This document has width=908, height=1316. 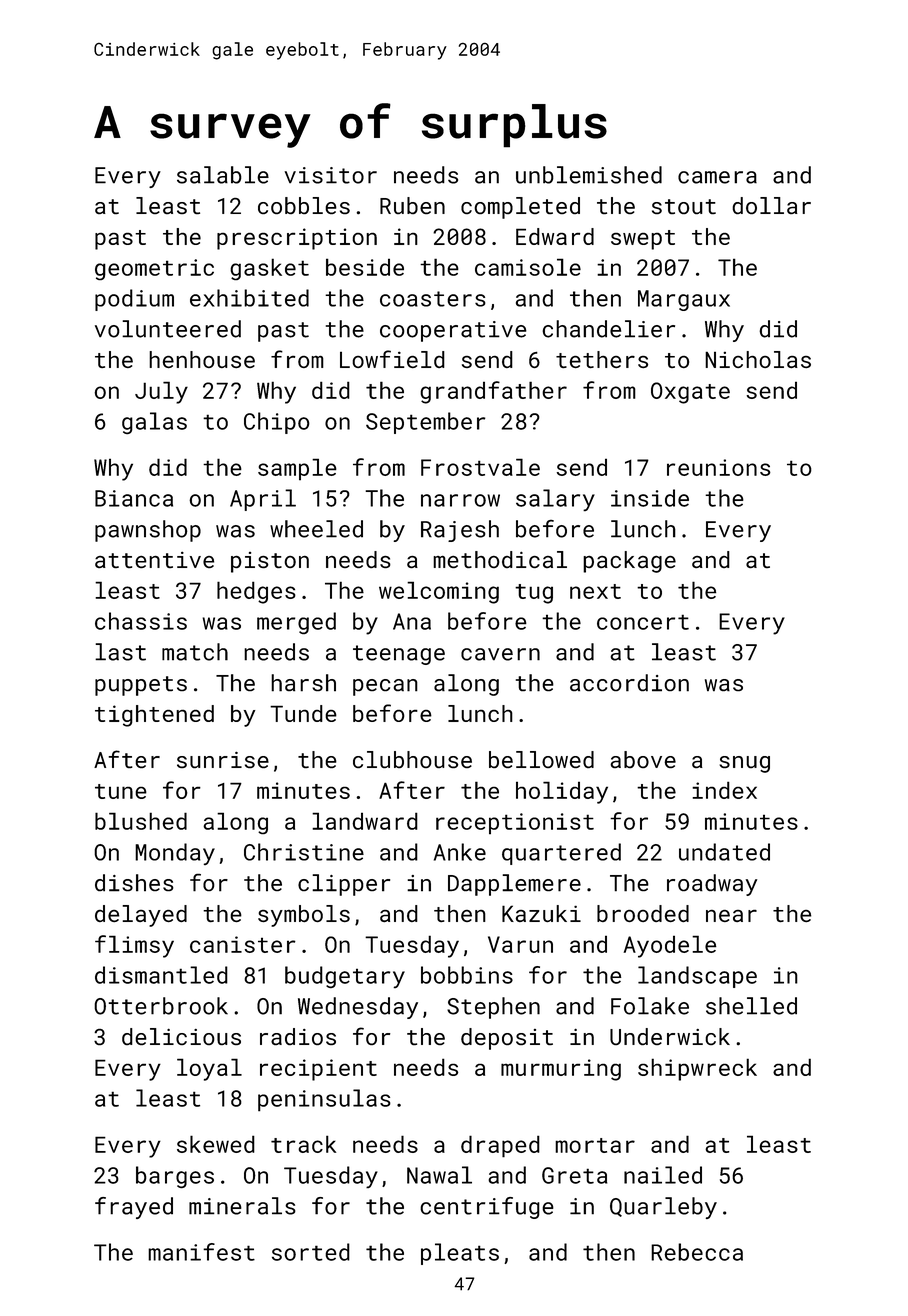 What do you see at coordinates (134, 498) in the document?
I see `Bianca` at bounding box center [134, 498].
